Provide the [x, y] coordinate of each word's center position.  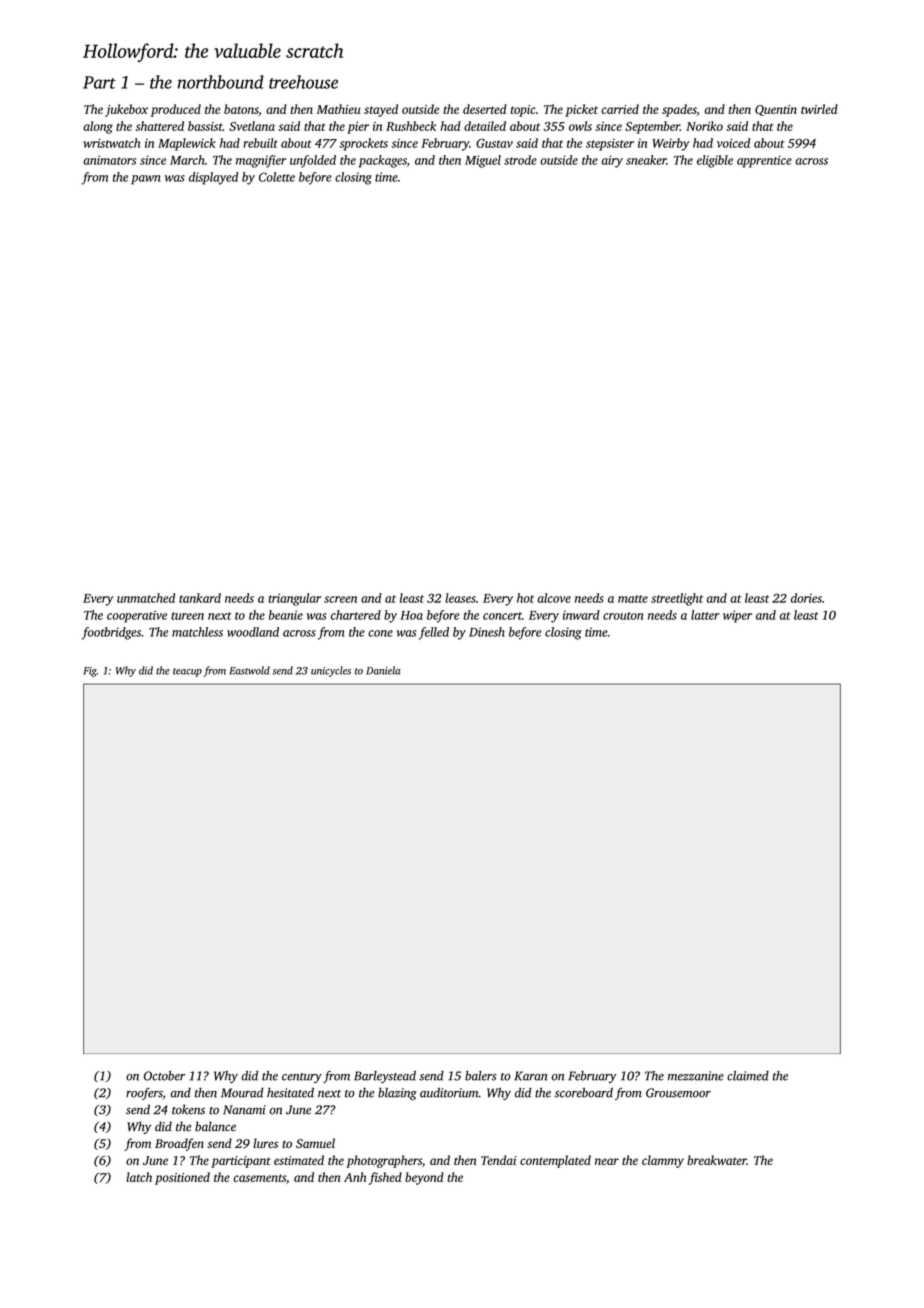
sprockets [364, 144]
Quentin [776, 110]
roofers [144, 1093]
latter [705, 615]
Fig [90, 672]
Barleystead [385, 1077]
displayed [213, 178]
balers [480, 1076]
